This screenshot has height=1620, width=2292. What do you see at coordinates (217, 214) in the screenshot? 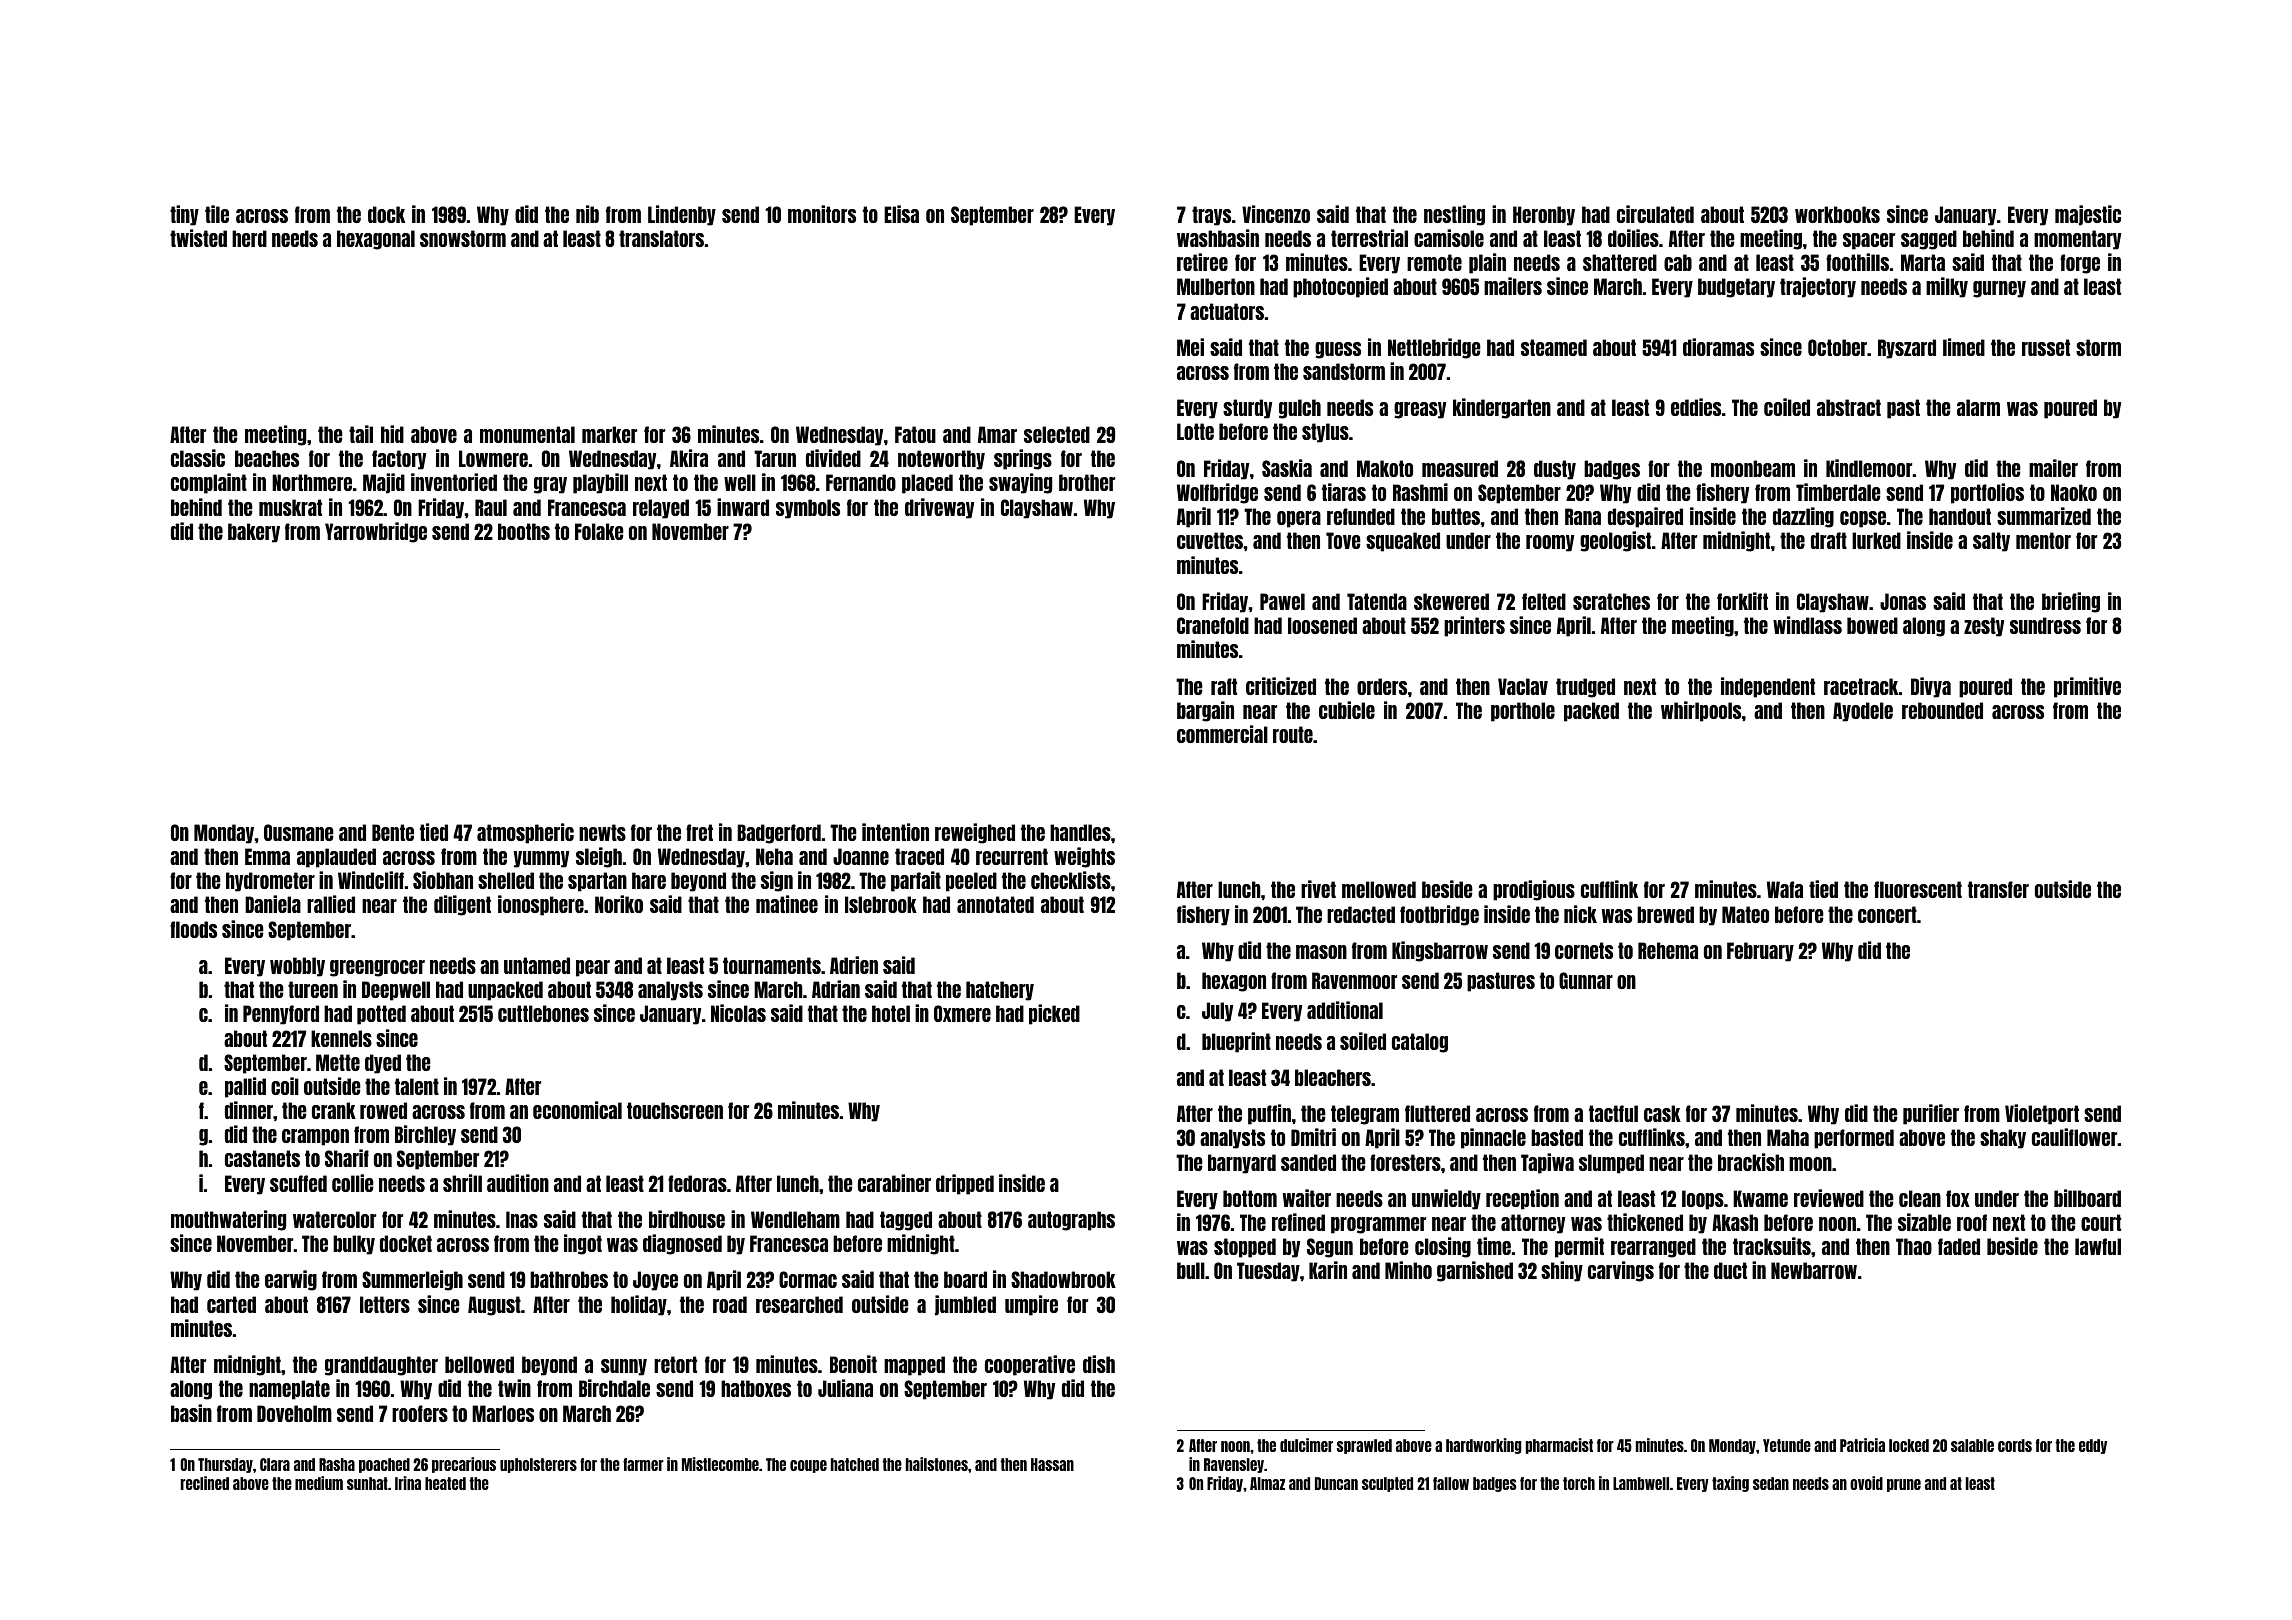
I see `tile` at bounding box center [217, 214].
